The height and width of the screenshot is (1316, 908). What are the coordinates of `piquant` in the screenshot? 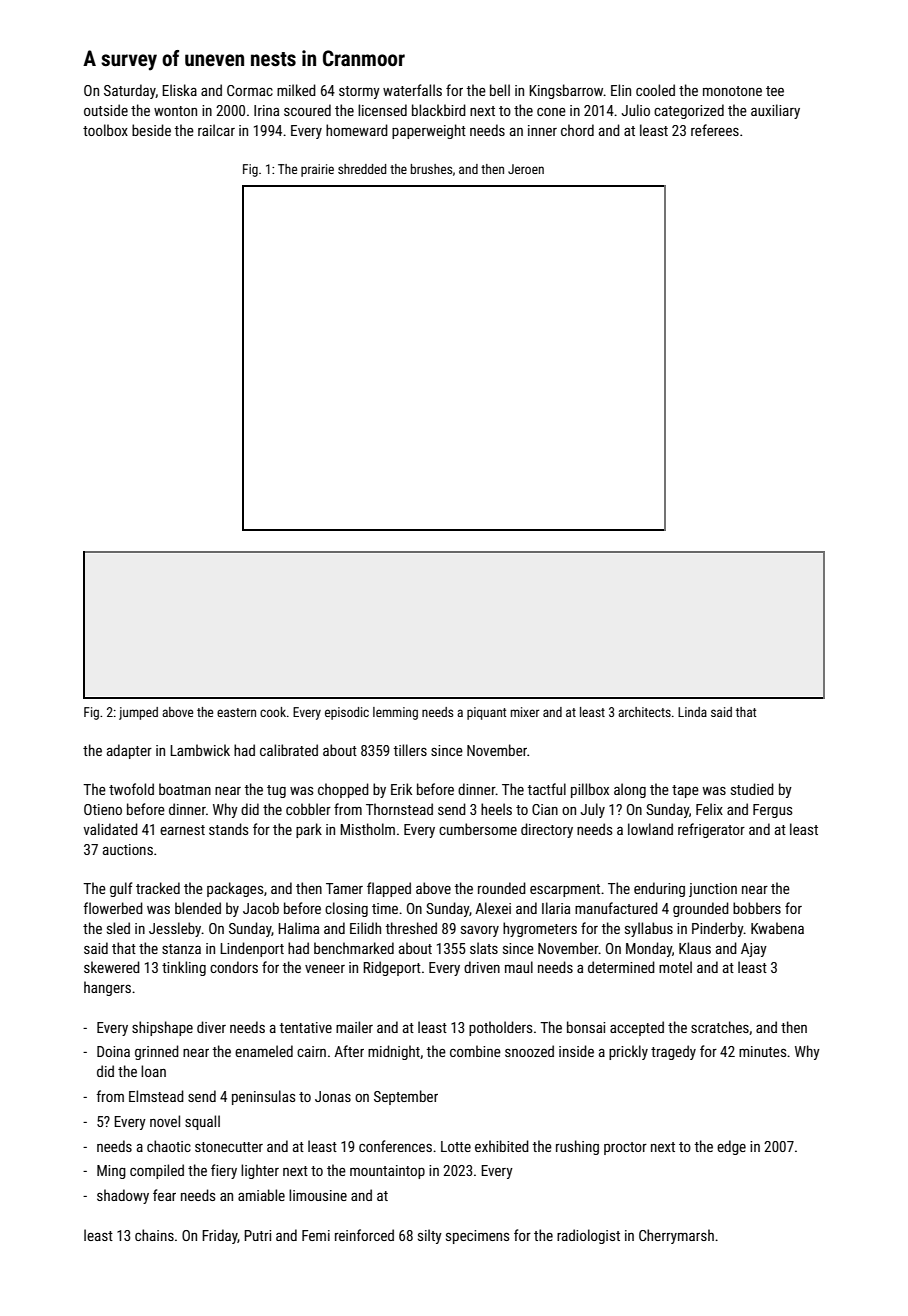 It's located at (486, 713).
